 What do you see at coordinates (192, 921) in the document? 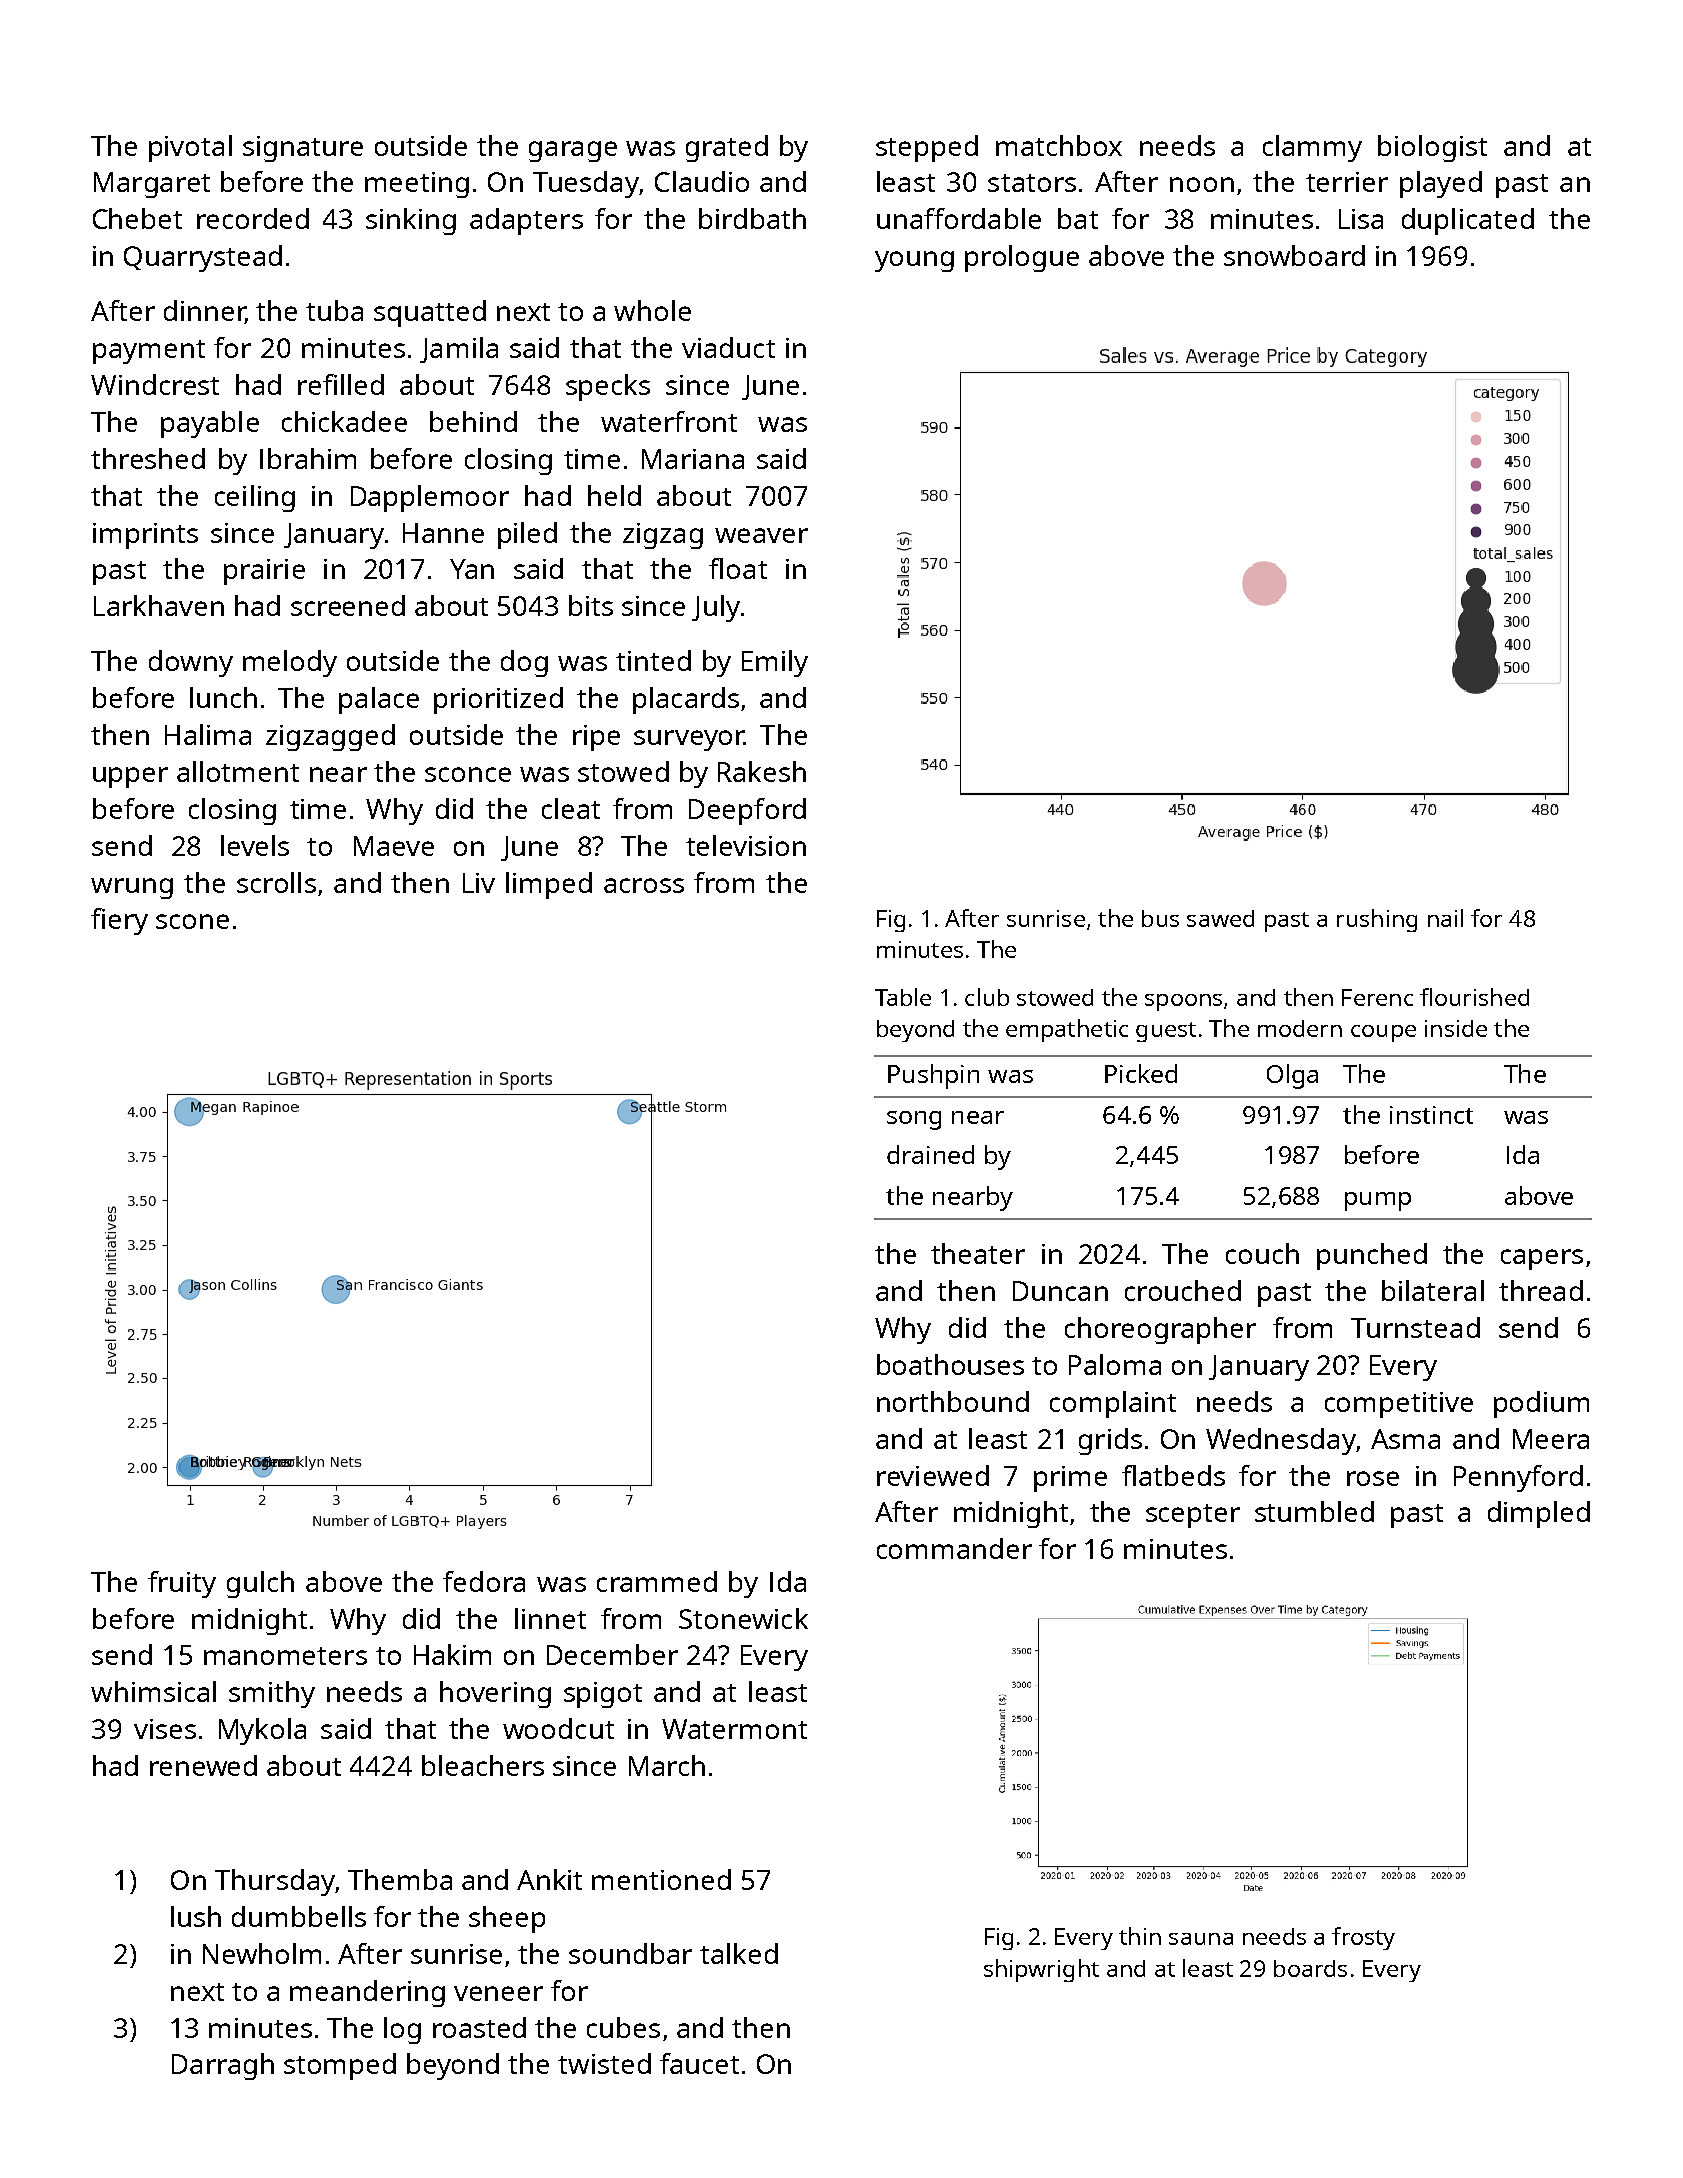
I see `scone` at bounding box center [192, 921].
